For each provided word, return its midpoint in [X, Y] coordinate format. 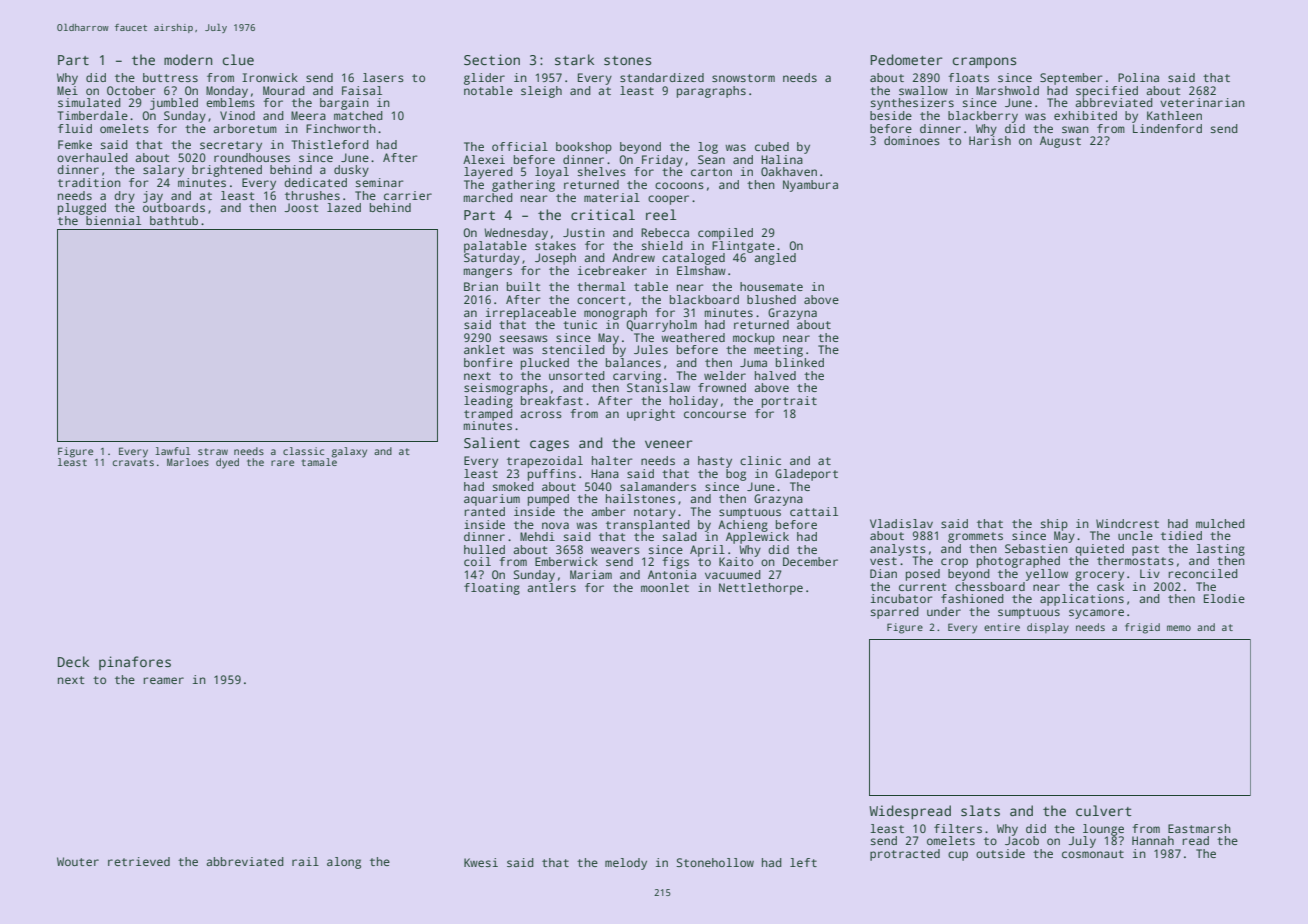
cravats [133, 462]
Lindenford [1167, 128]
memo [1179, 628]
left [803, 862]
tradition [89, 182]
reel [661, 214]
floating [492, 589]
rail [305, 861]
